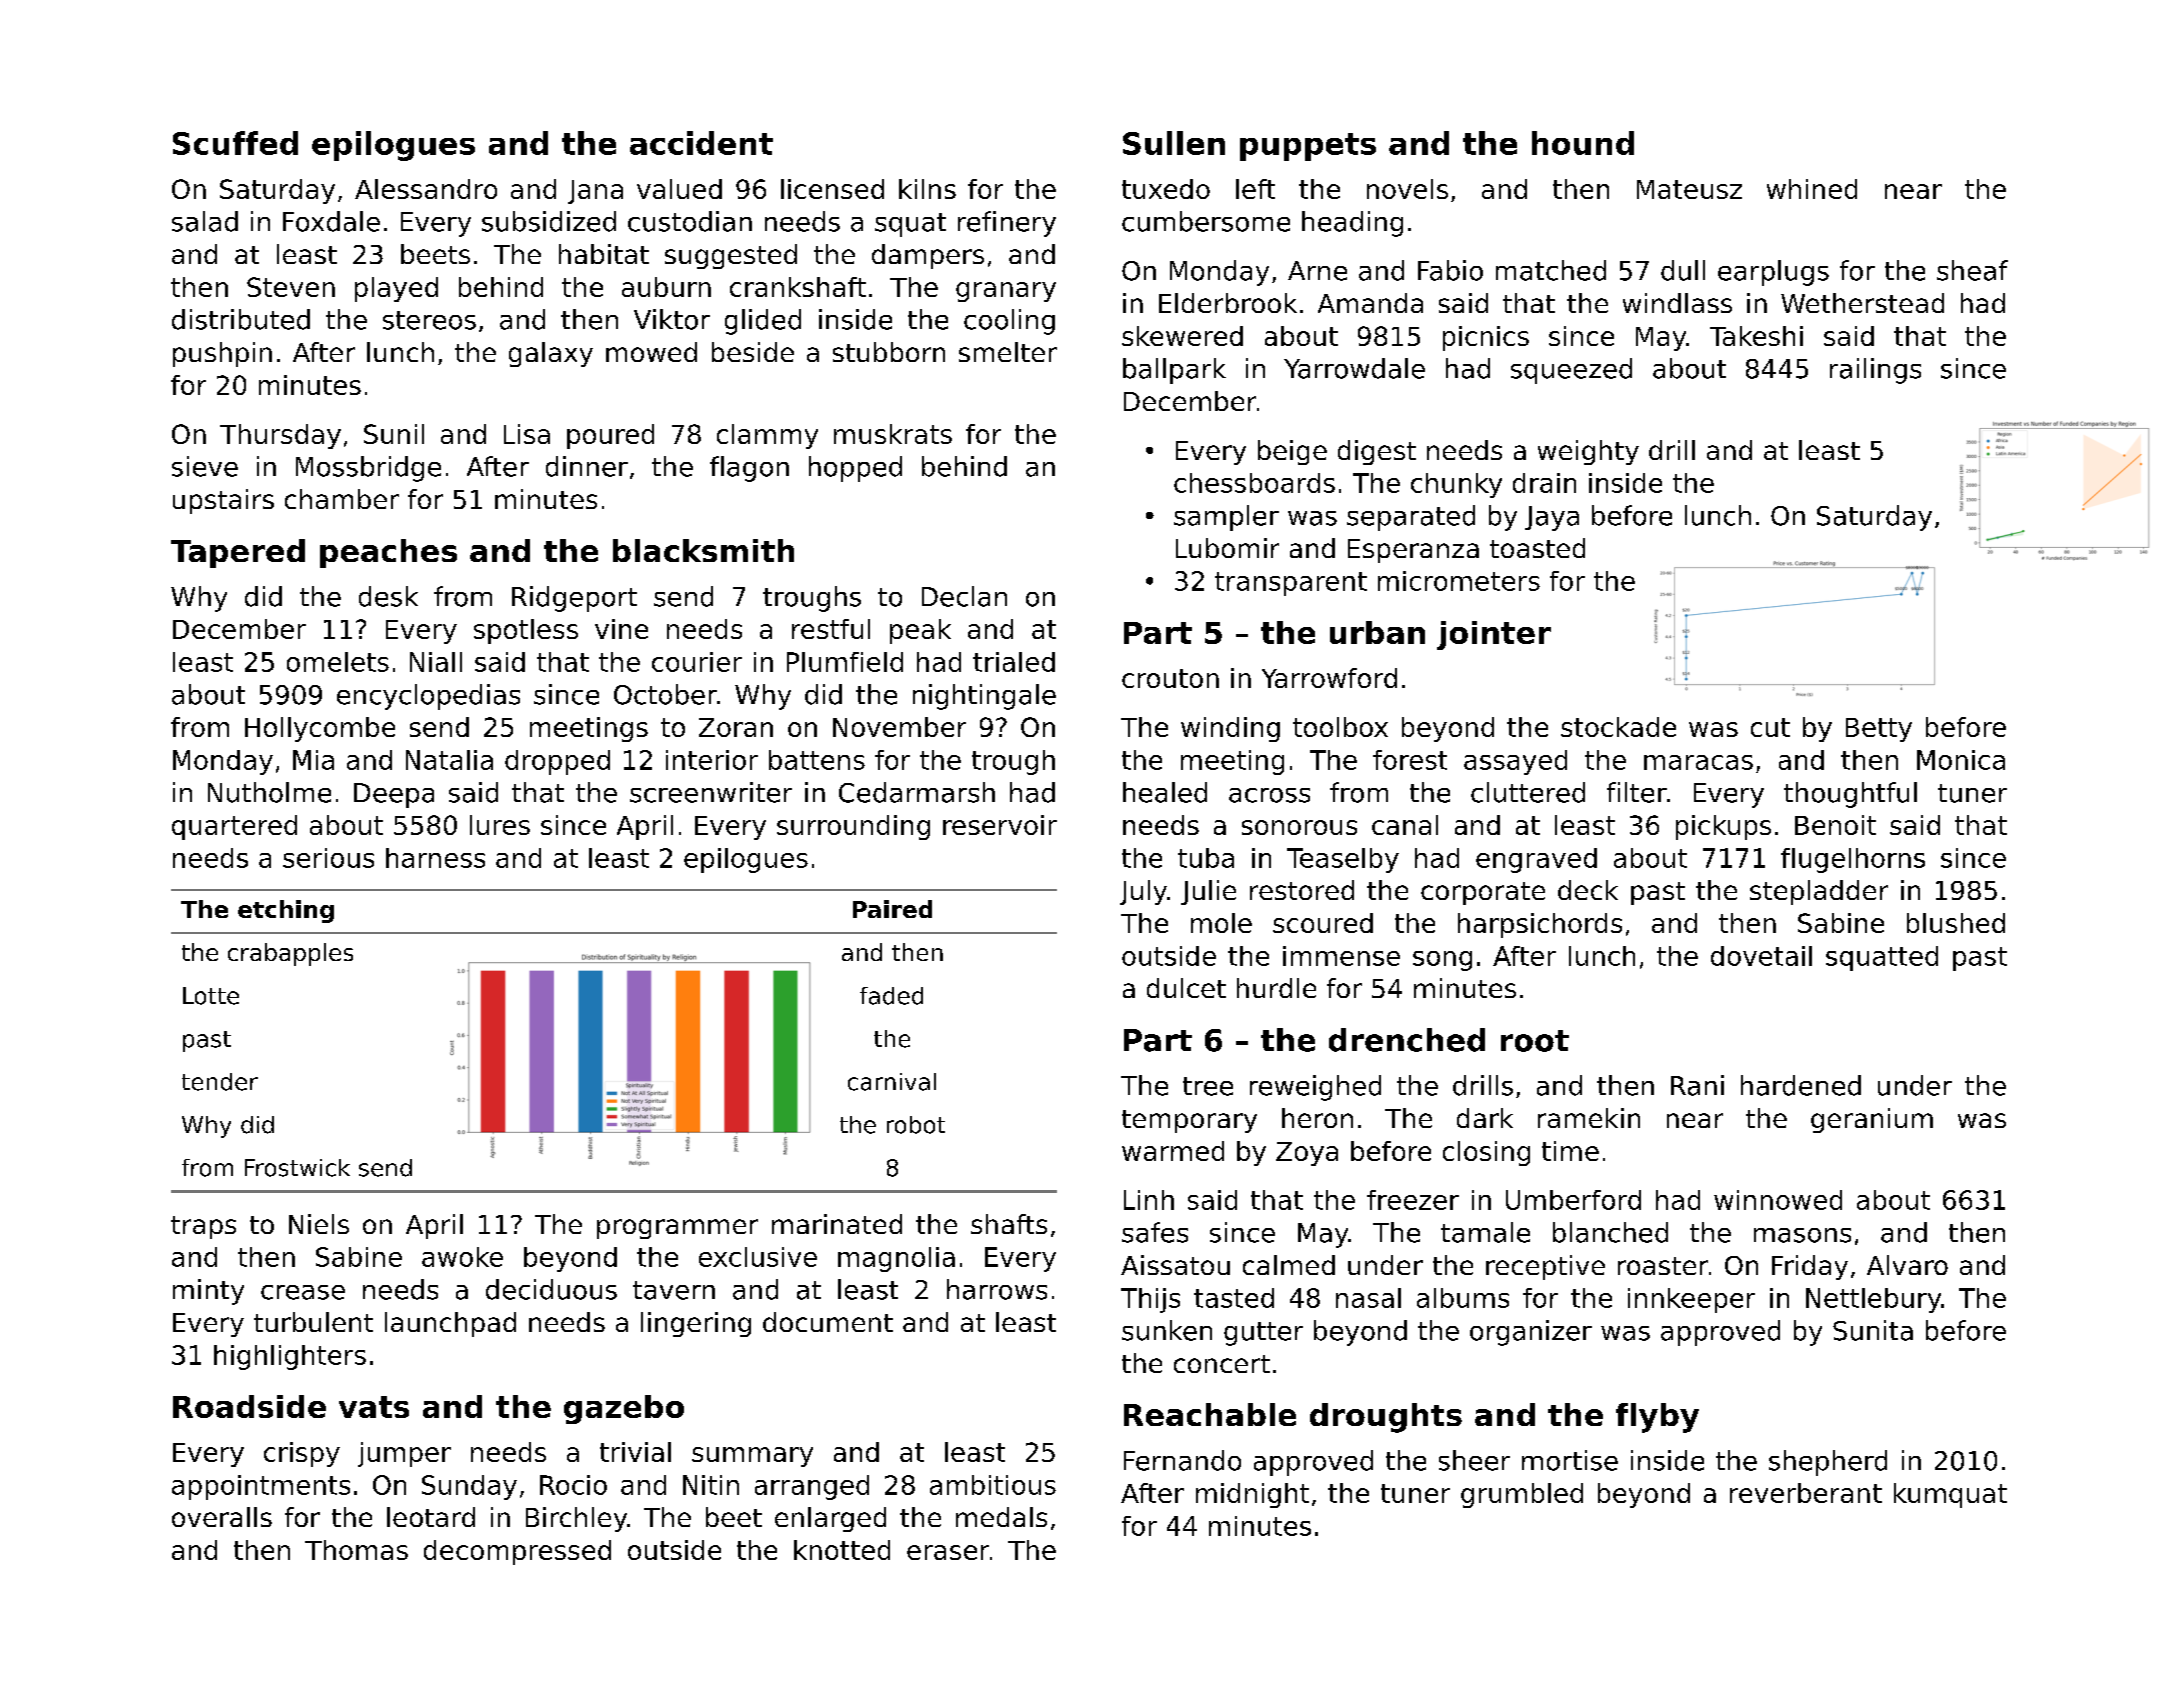 This page has height=1683, width=2178. What do you see at coordinates (1308, 147) in the page?
I see `puppets` at bounding box center [1308, 147].
